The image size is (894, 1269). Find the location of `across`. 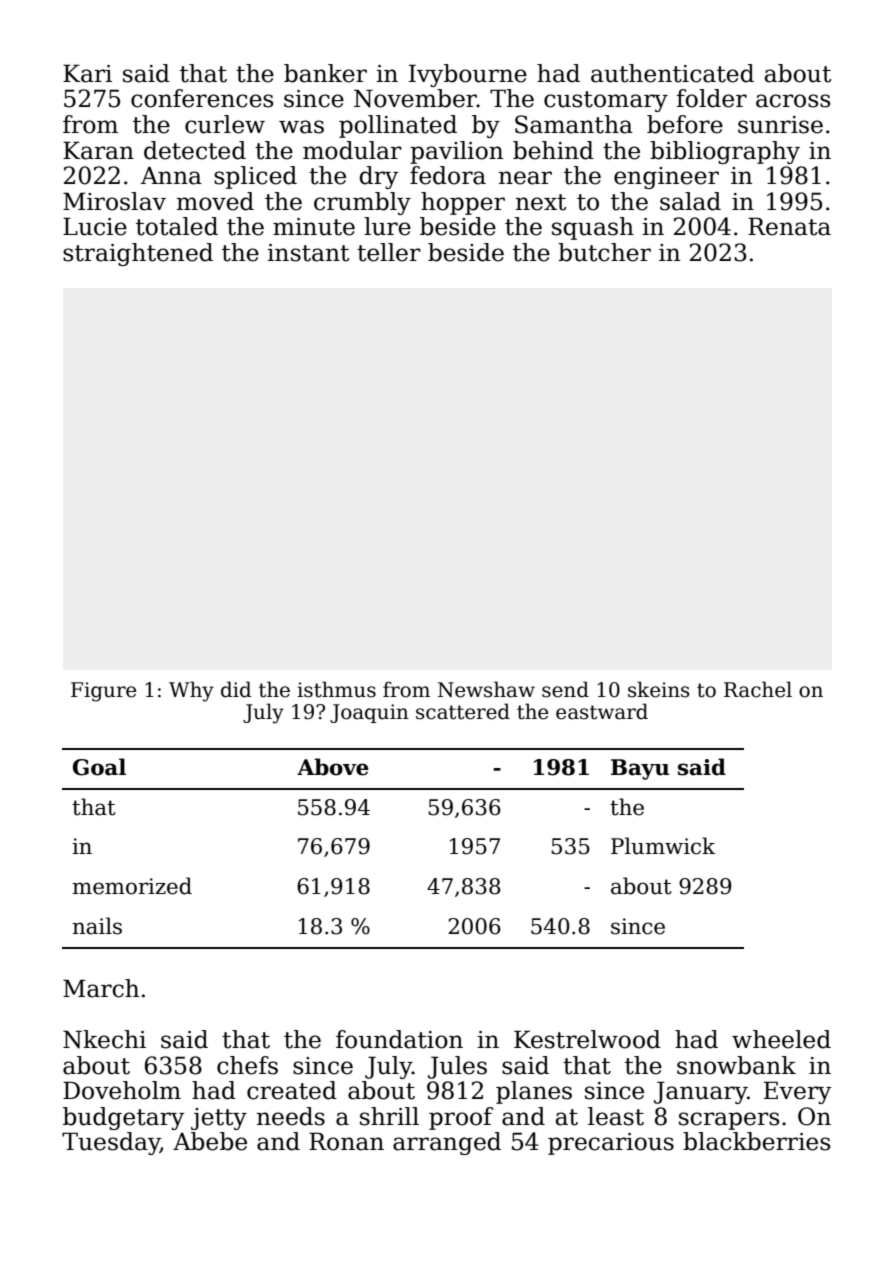

across is located at coordinates (793, 101).
